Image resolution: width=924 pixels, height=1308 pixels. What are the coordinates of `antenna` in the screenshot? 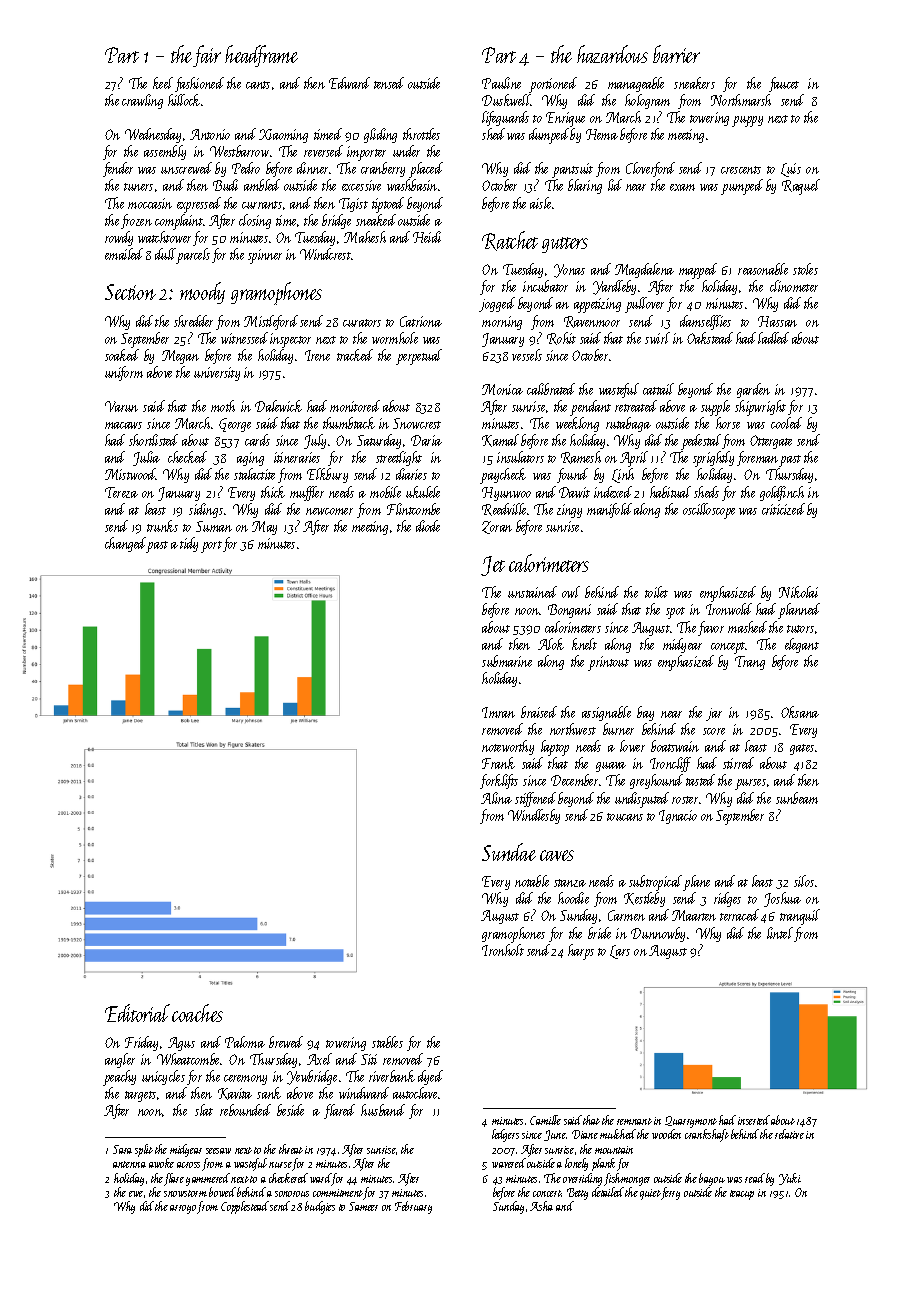 It's located at (129, 1164).
